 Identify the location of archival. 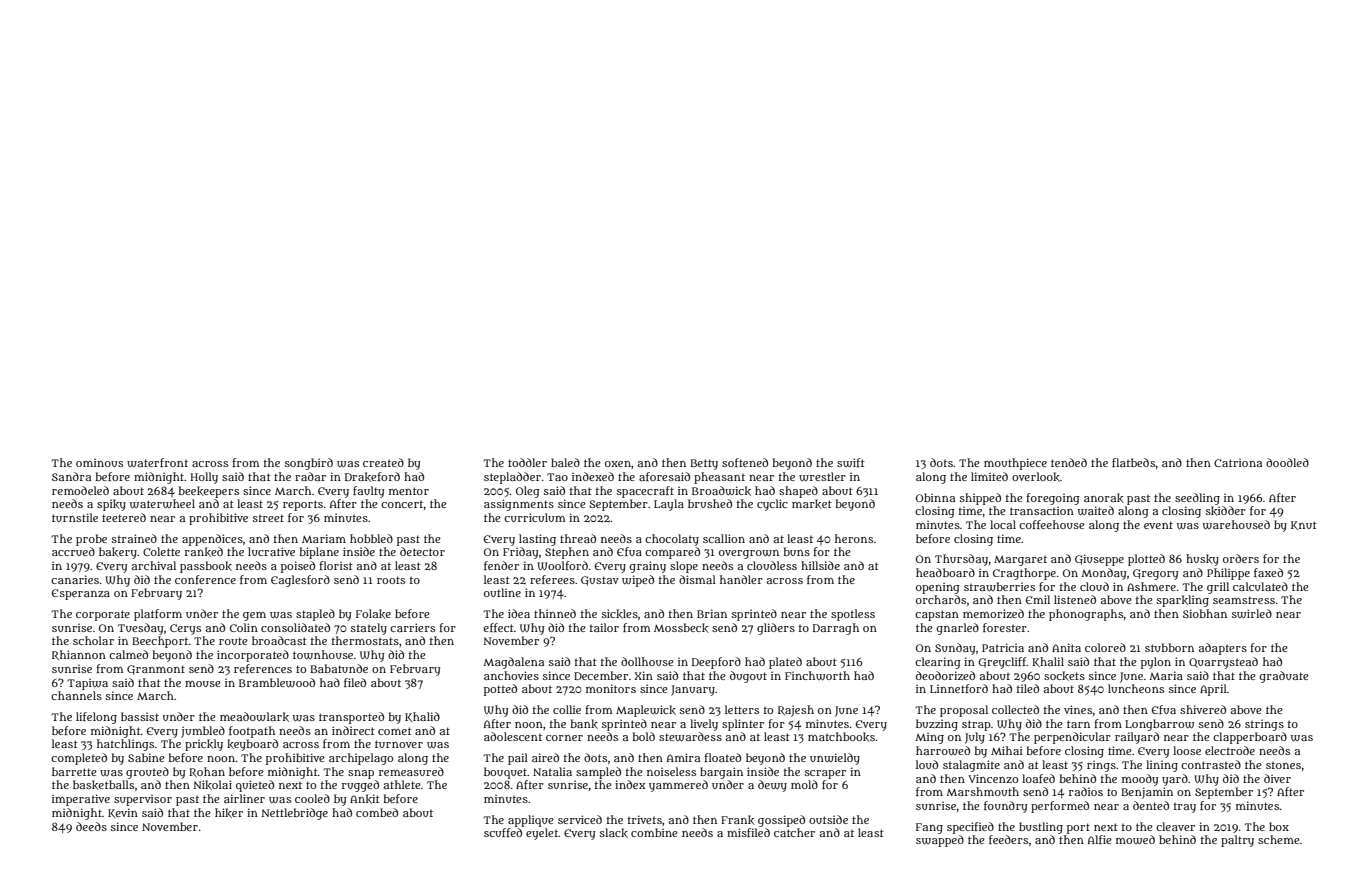
(154, 565).
